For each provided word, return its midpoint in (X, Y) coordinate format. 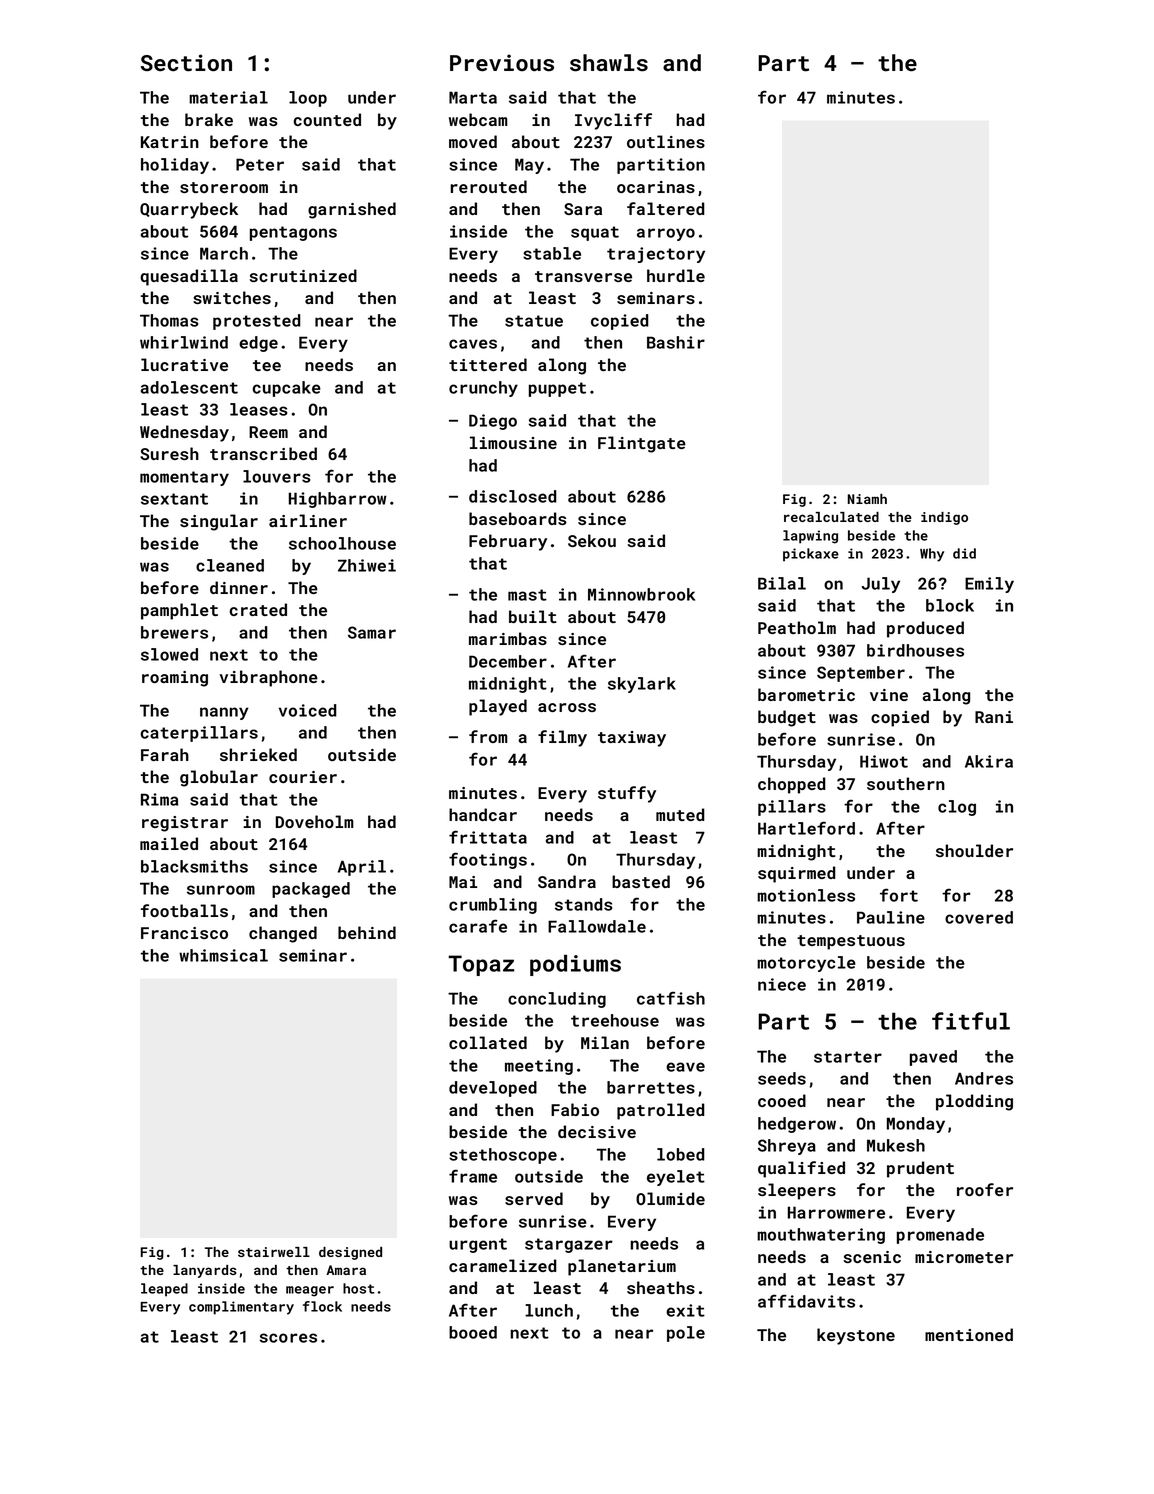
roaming (175, 679)
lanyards (205, 1271)
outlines (666, 141)
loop (308, 99)
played (498, 707)
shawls (609, 63)
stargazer (569, 1245)
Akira (989, 761)
